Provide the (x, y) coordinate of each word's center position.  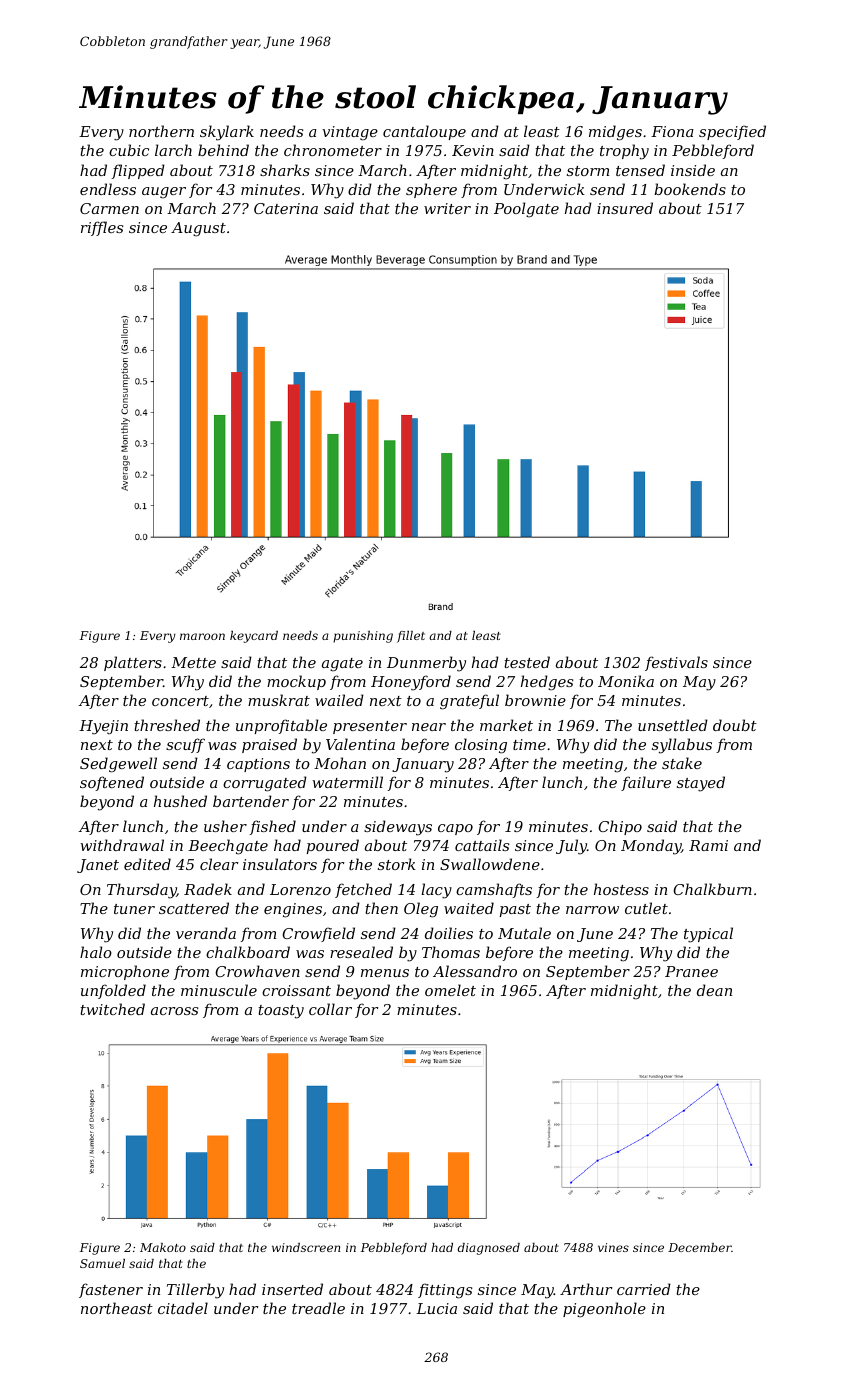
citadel (183, 1308)
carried (644, 1289)
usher (225, 826)
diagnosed (489, 1249)
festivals (676, 663)
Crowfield (318, 934)
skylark (227, 133)
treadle (318, 1308)
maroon (202, 636)
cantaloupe (424, 132)
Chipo (620, 827)
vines (613, 1247)
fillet (411, 637)
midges (615, 133)
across (174, 1011)
